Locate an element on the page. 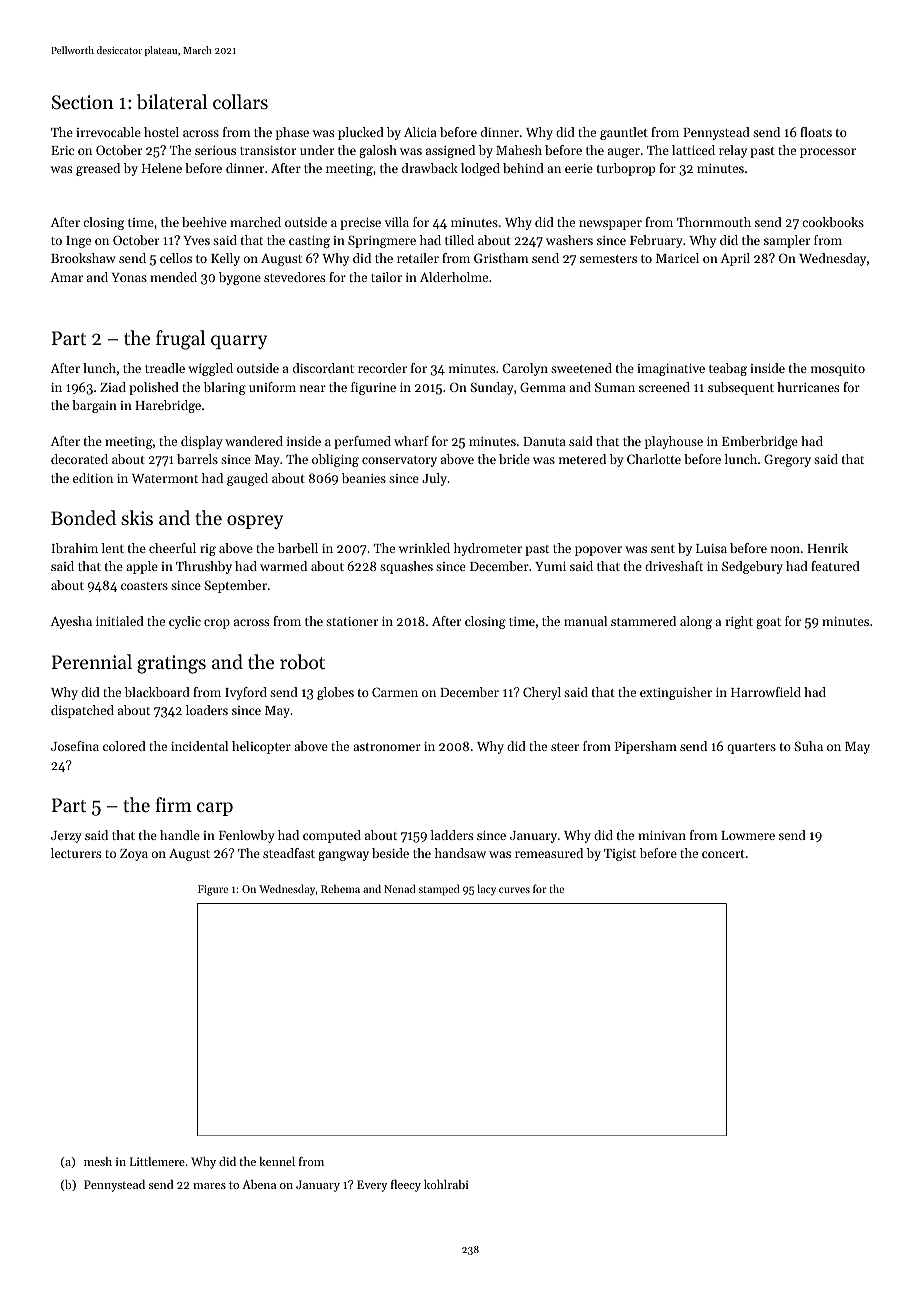 This document has height=1308, width=924. Harrowfield is located at coordinates (766, 692).
